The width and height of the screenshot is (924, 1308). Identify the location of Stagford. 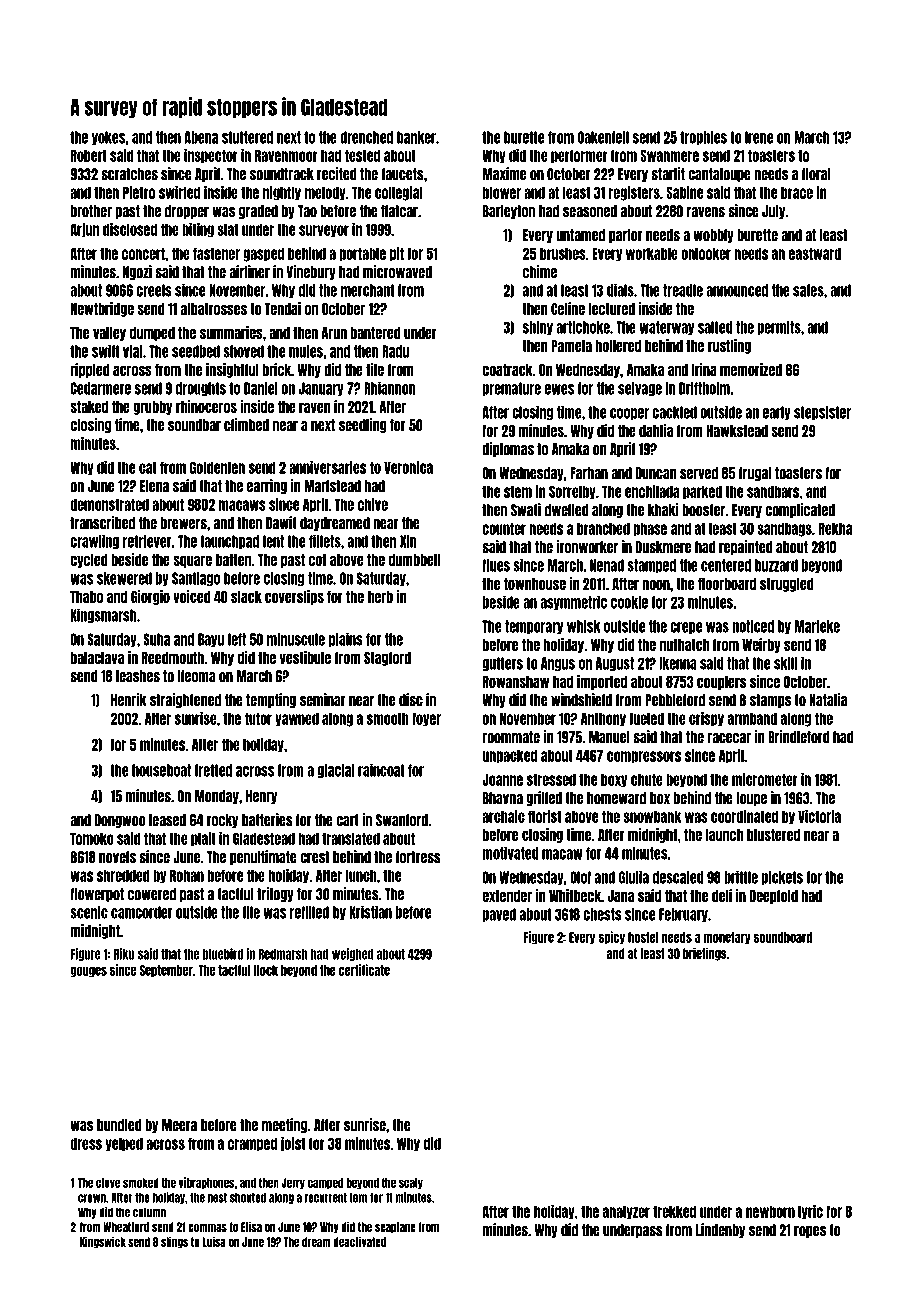
(387, 659).
